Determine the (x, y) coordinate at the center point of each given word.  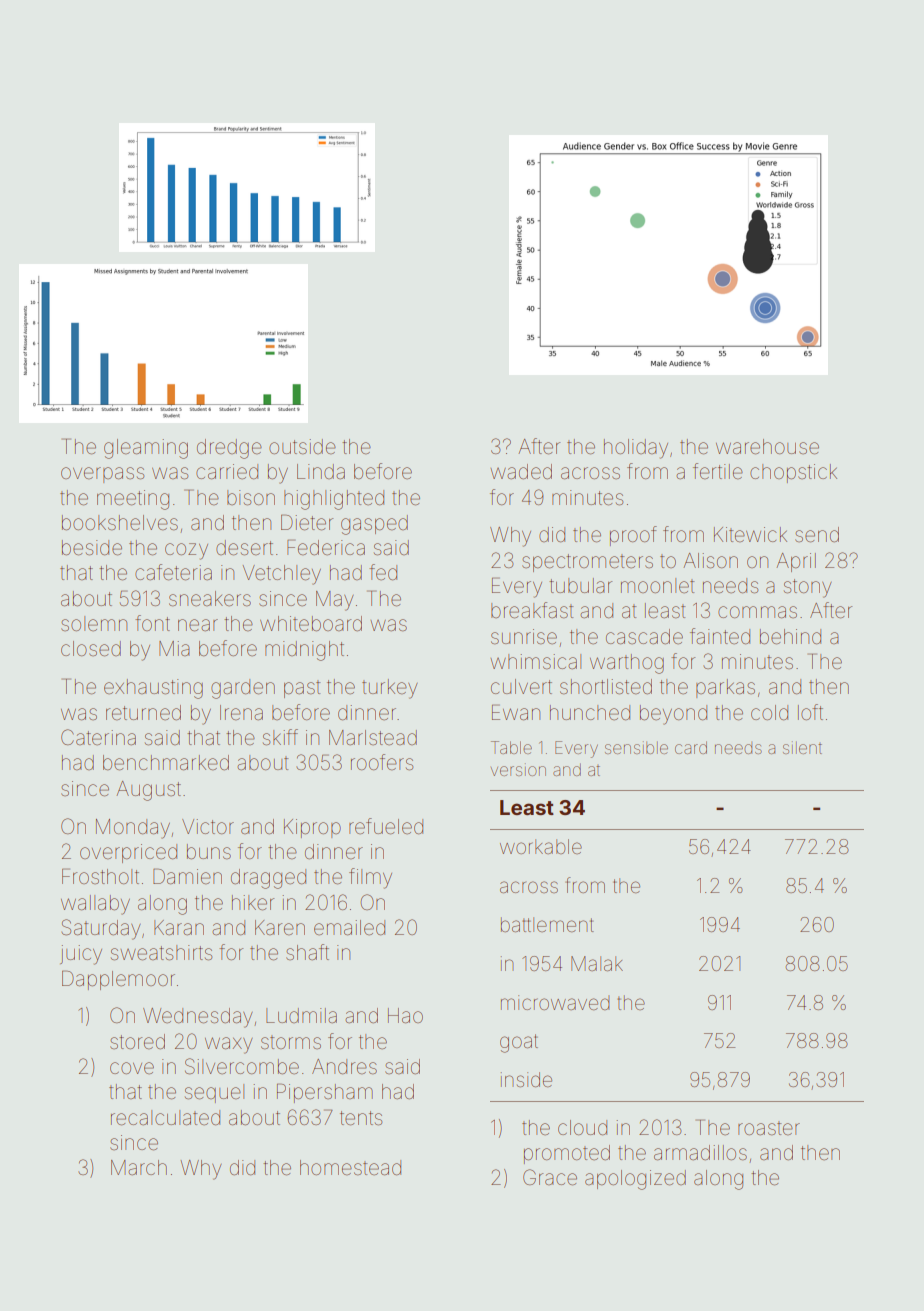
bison (251, 498)
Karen (280, 927)
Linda (321, 471)
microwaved (555, 1002)
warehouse (767, 447)
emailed (349, 928)
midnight (304, 651)
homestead (350, 1168)
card (691, 747)
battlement (547, 924)
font (152, 623)
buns (209, 852)
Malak (597, 963)
